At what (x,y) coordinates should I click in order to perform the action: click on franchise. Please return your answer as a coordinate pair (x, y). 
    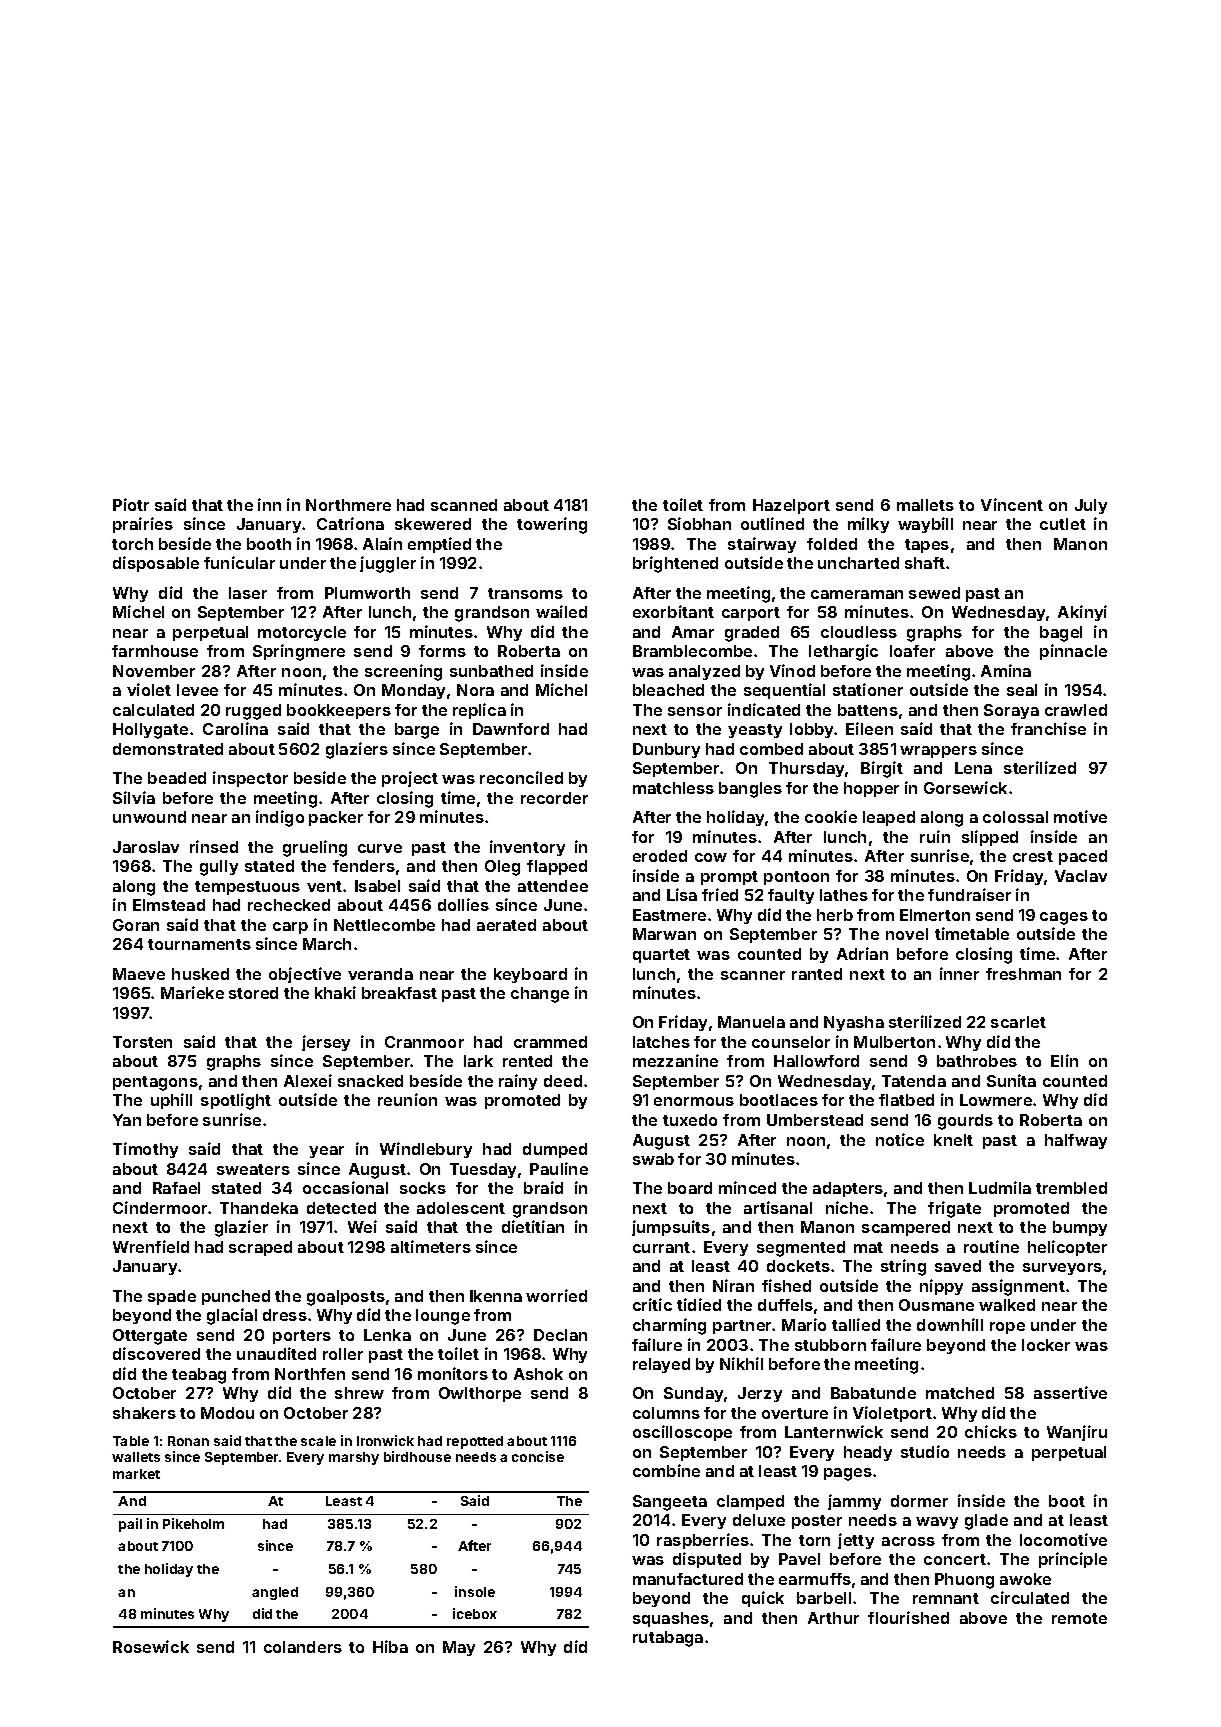
    Looking at the image, I should click on (1048, 728).
